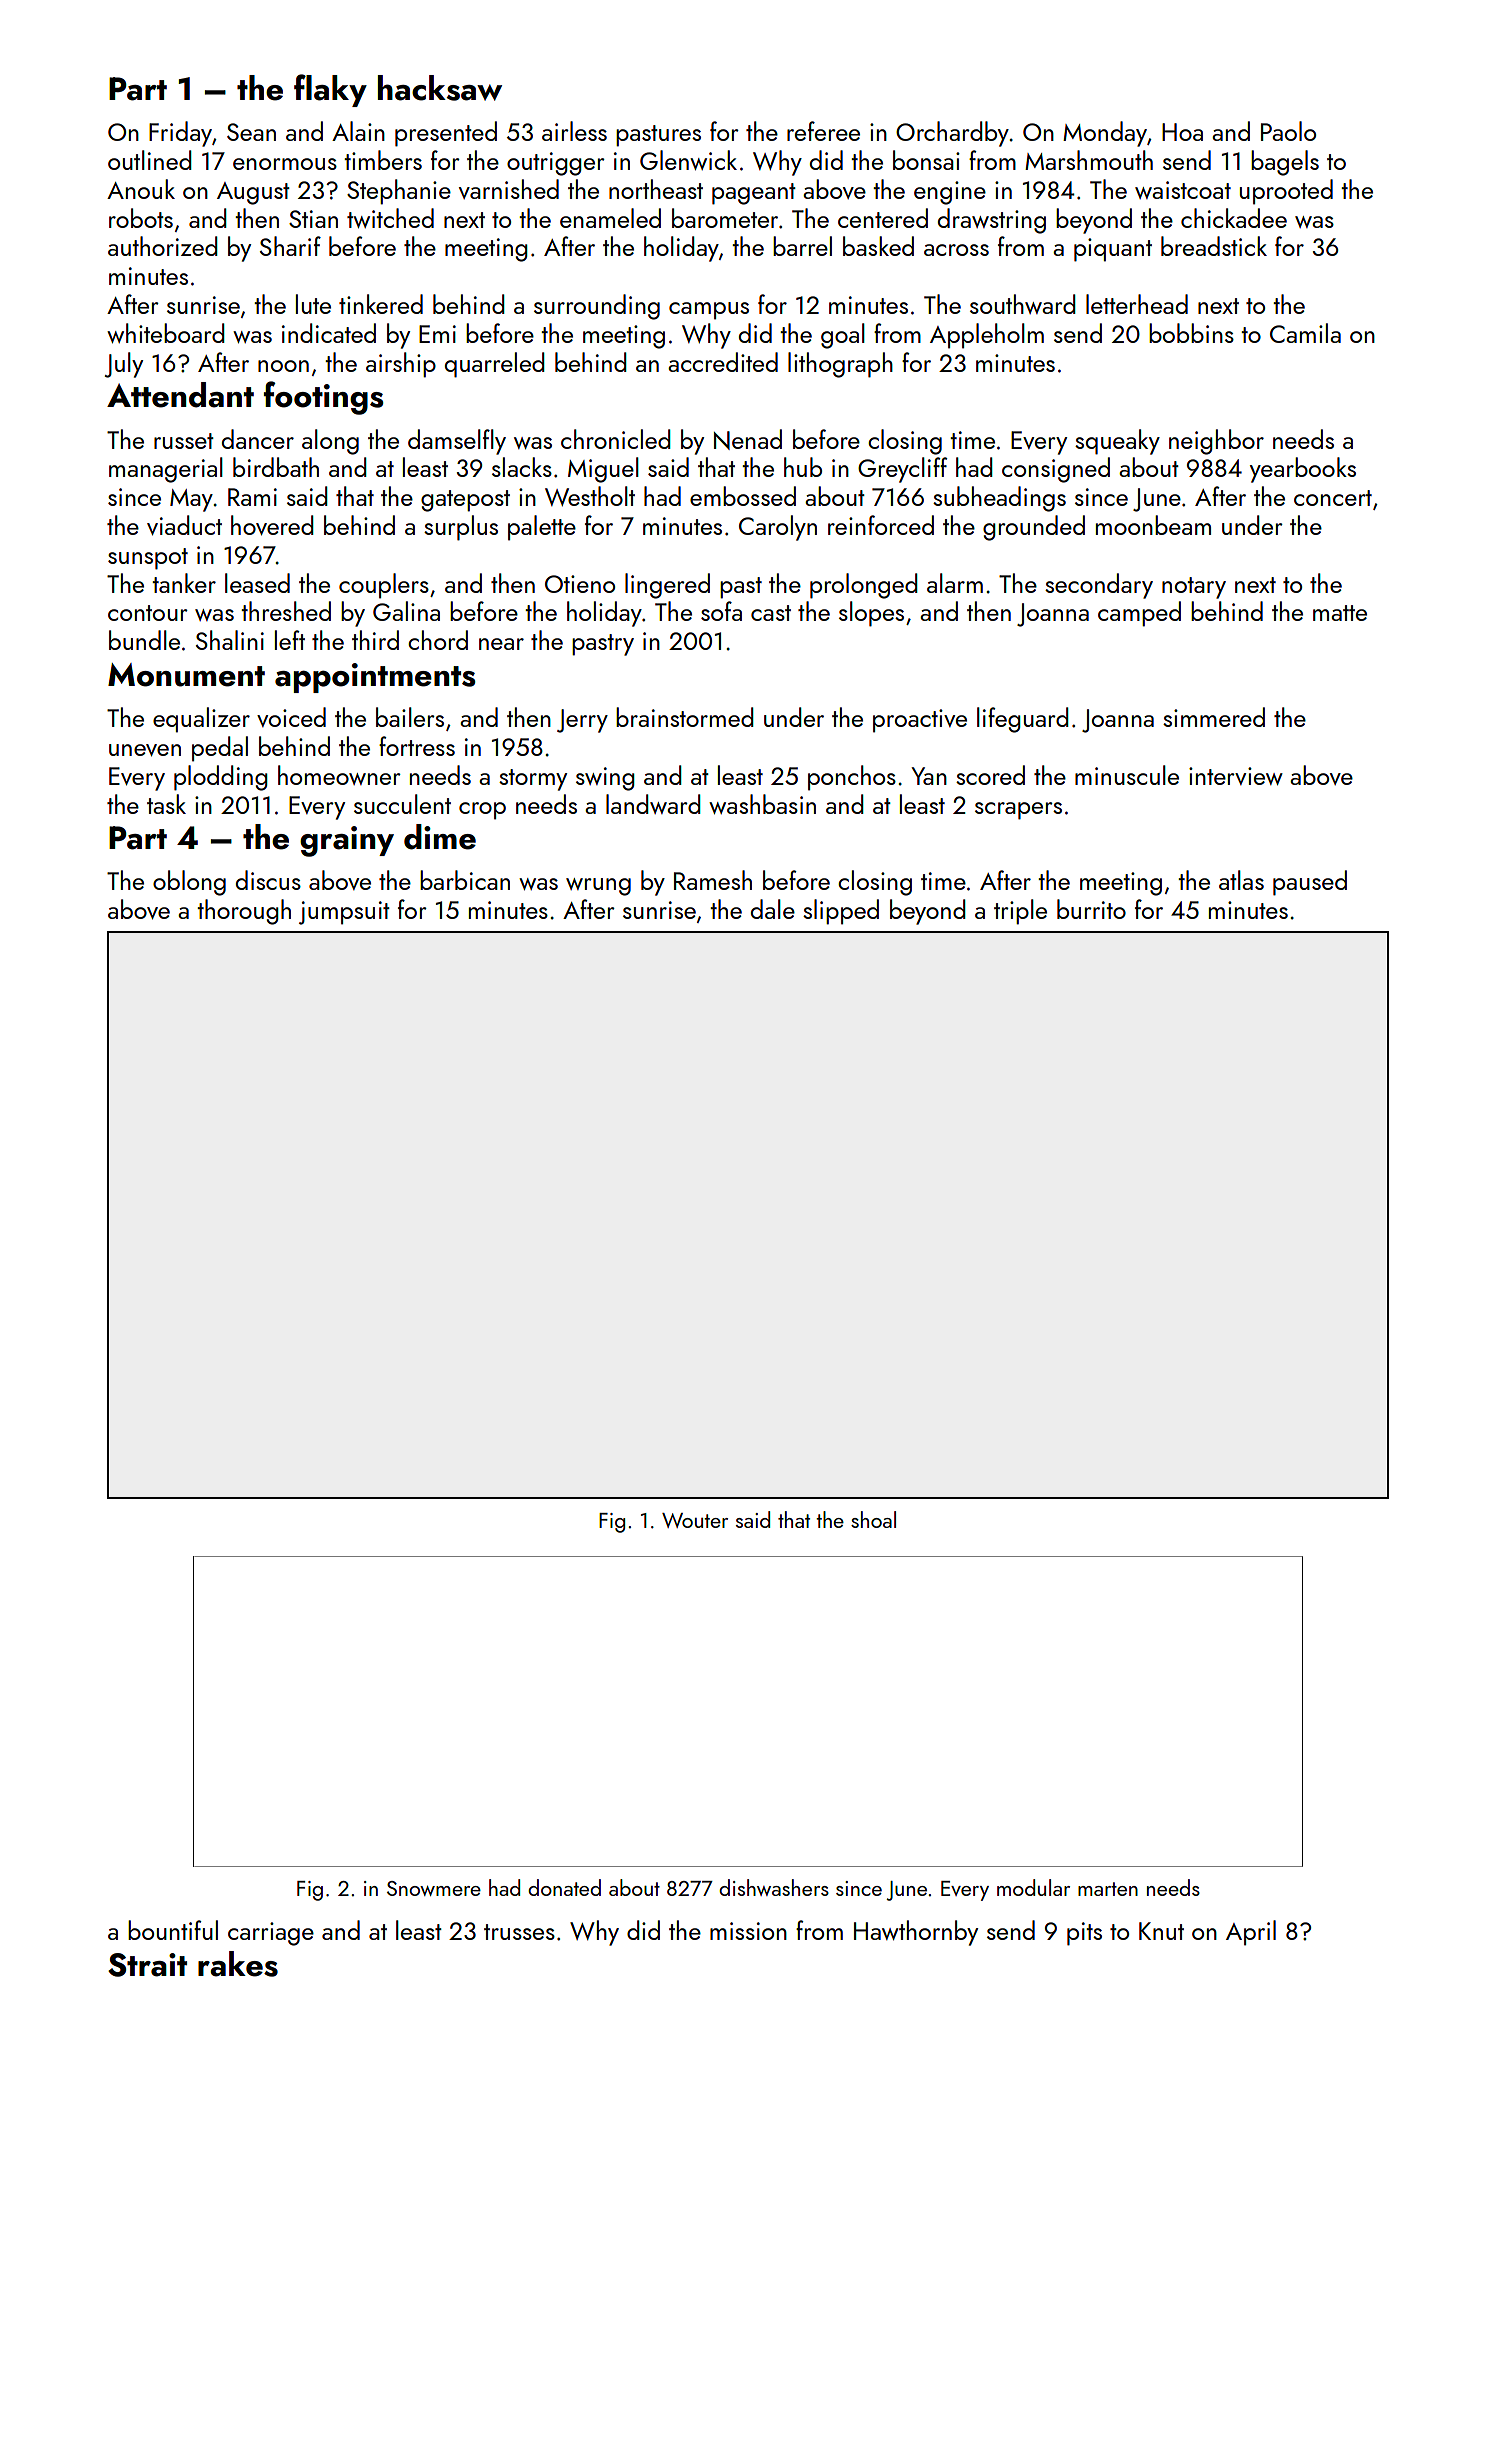  What do you see at coordinates (1091, 909) in the screenshot?
I see `burrito` at bounding box center [1091, 909].
